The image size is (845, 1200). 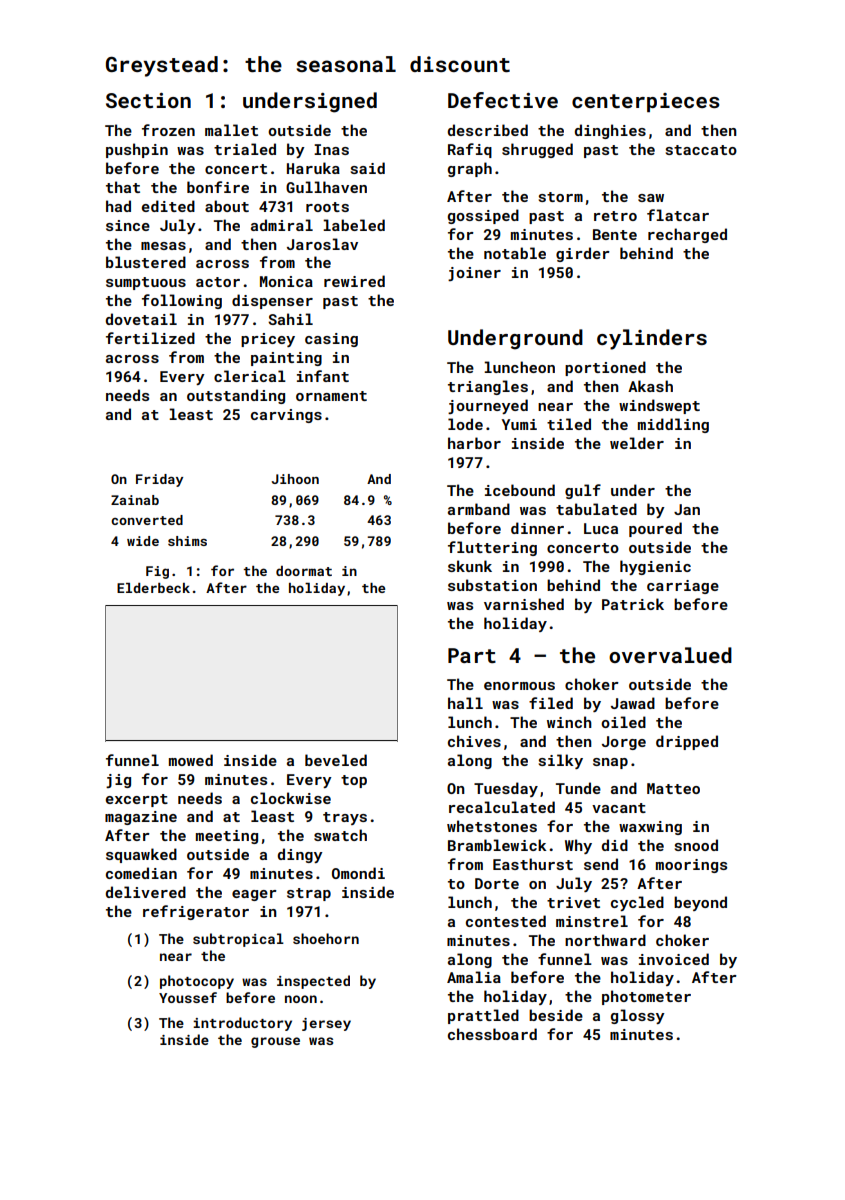 What do you see at coordinates (683, 587) in the screenshot?
I see `carriage` at bounding box center [683, 587].
